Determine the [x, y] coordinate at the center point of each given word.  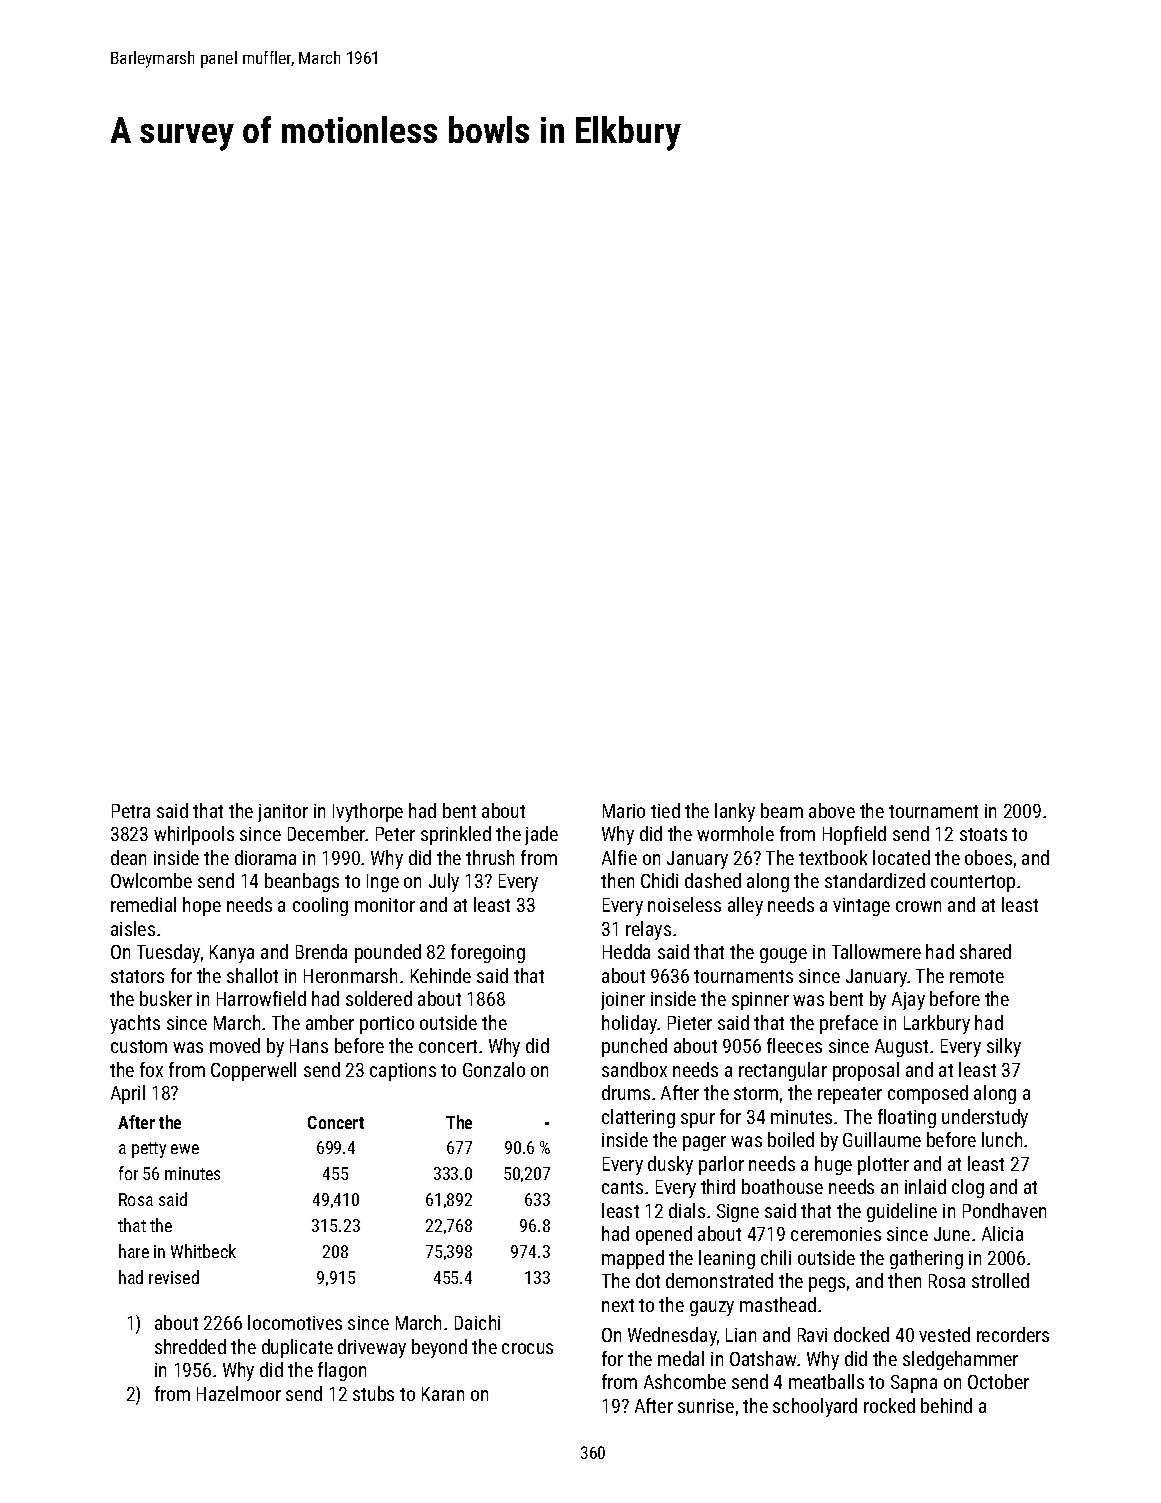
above [832, 810]
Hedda [626, 951]
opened [664, 1235]
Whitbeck [203, 1251]
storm [756, 1093]
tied [665, 810]
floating [907, 1118]
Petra [131, 811]
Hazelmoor [239, 1393]
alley [745, 906]
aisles [133, 928]
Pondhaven [1004, 1210]
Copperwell [253, 1071]
